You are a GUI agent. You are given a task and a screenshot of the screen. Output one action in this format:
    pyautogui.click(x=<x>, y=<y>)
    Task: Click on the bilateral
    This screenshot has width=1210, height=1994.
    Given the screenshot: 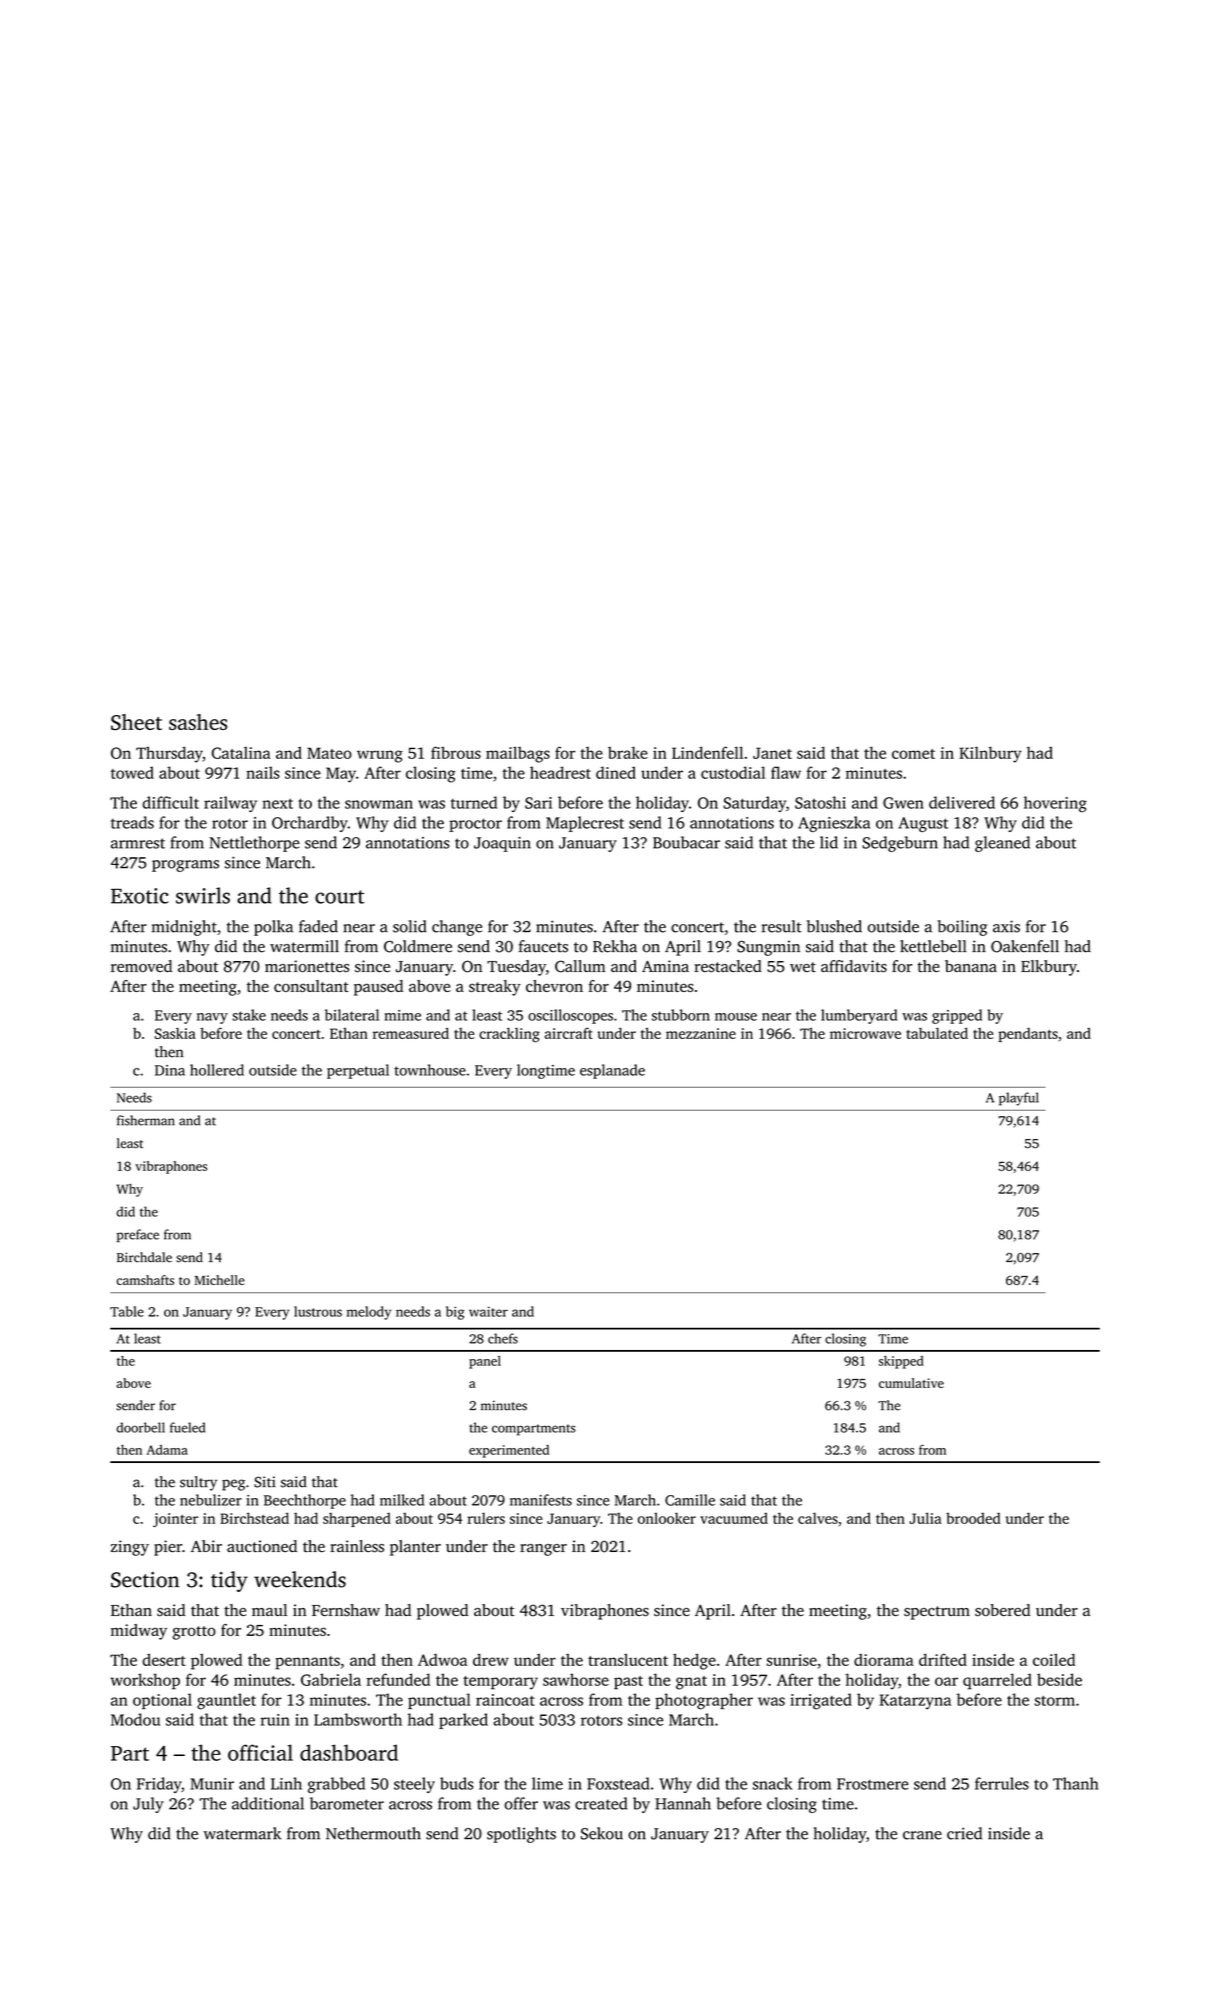 What is the action you would take?
    pyautogui.click(x=352, y=1015)
